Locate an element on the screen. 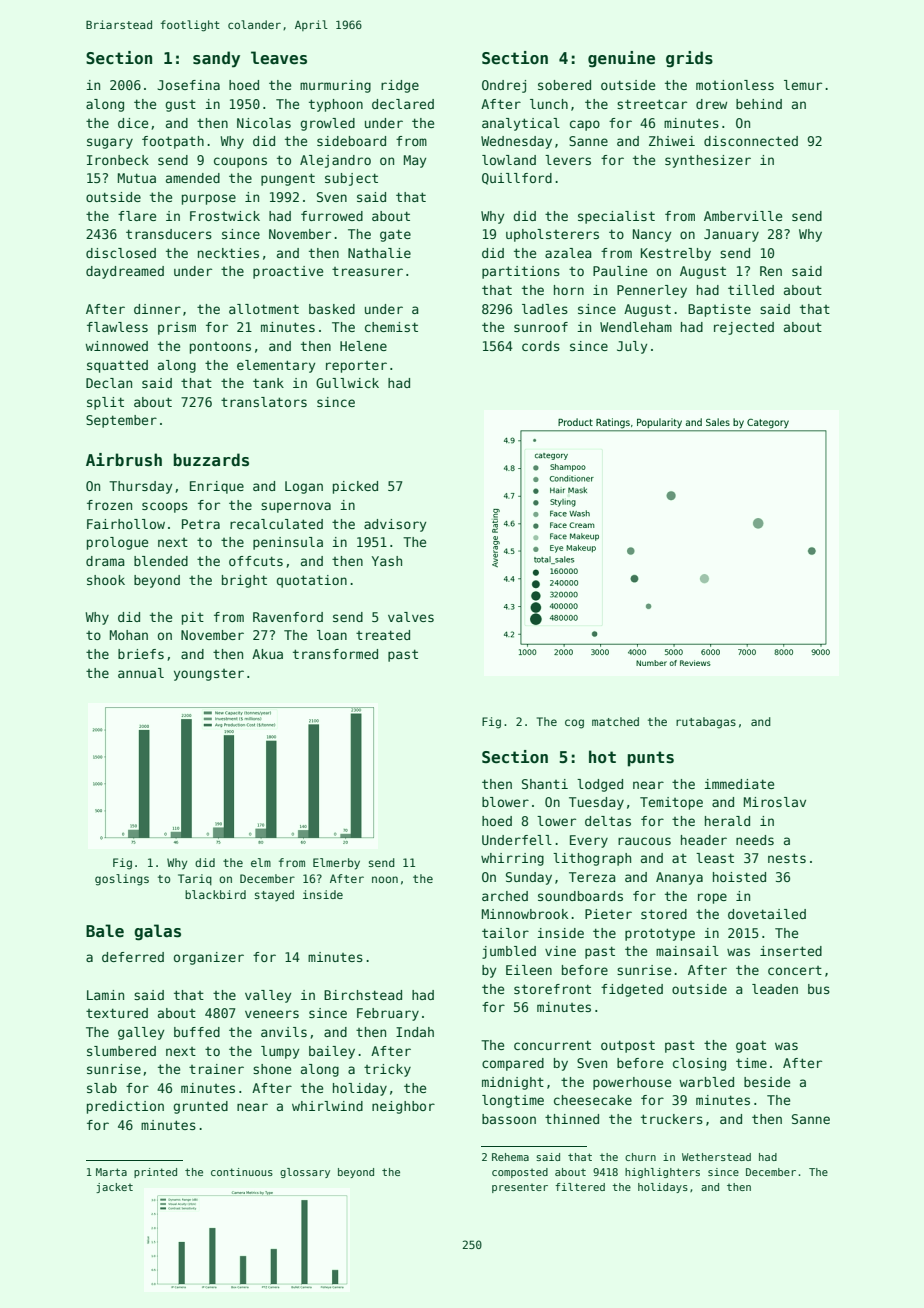 The height and width of the screenshot is (1308, 924). transformed is located at coordinates (335, 654).
